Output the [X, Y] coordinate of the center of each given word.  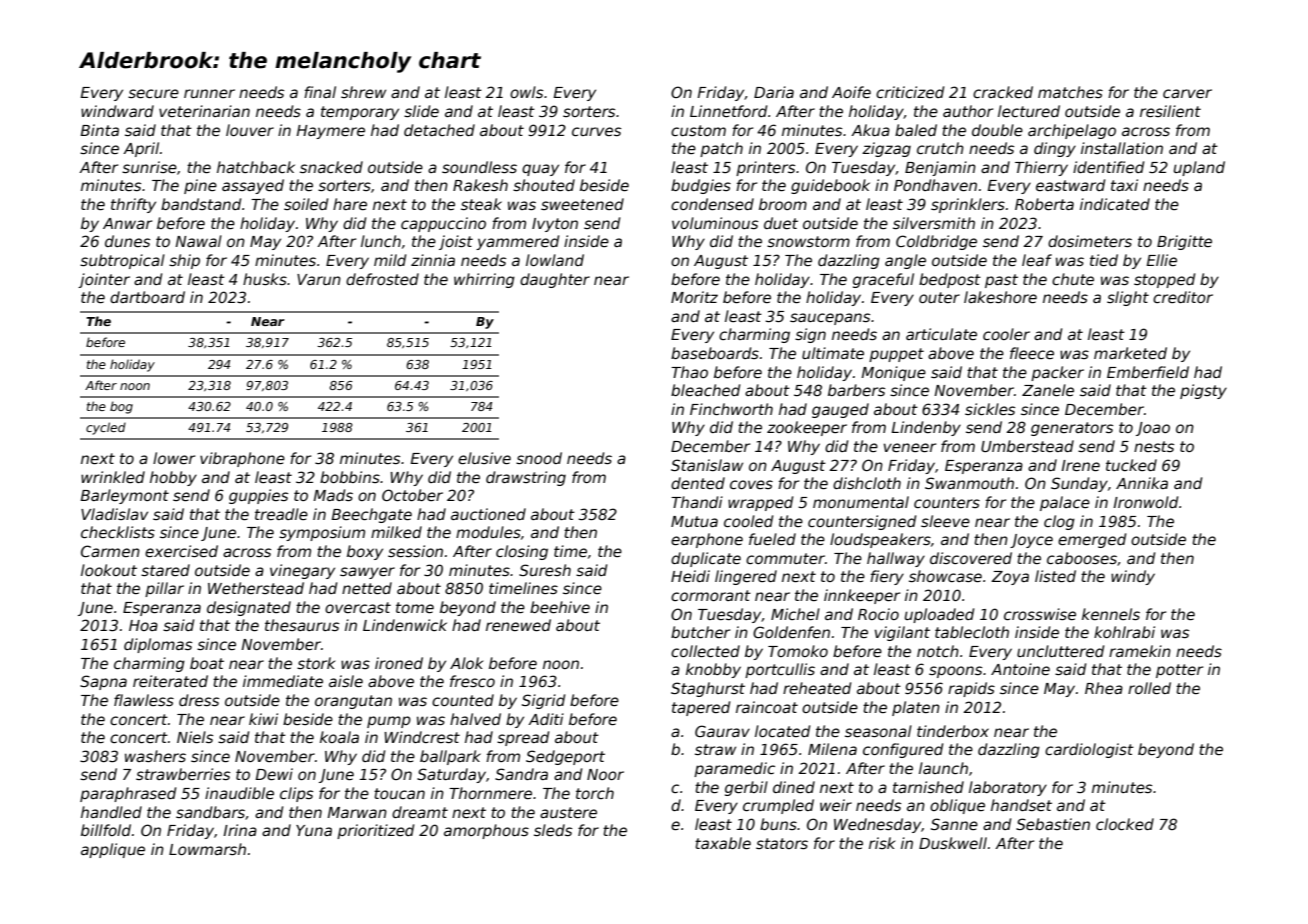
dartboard [147, 297]
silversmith [934, 223]
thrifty [133, 205]
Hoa [143, 625]
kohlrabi [1124, 632]
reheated [817, 688]
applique [113, 850]
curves [596, 131]
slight [1128, 298]
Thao [689, 372]
